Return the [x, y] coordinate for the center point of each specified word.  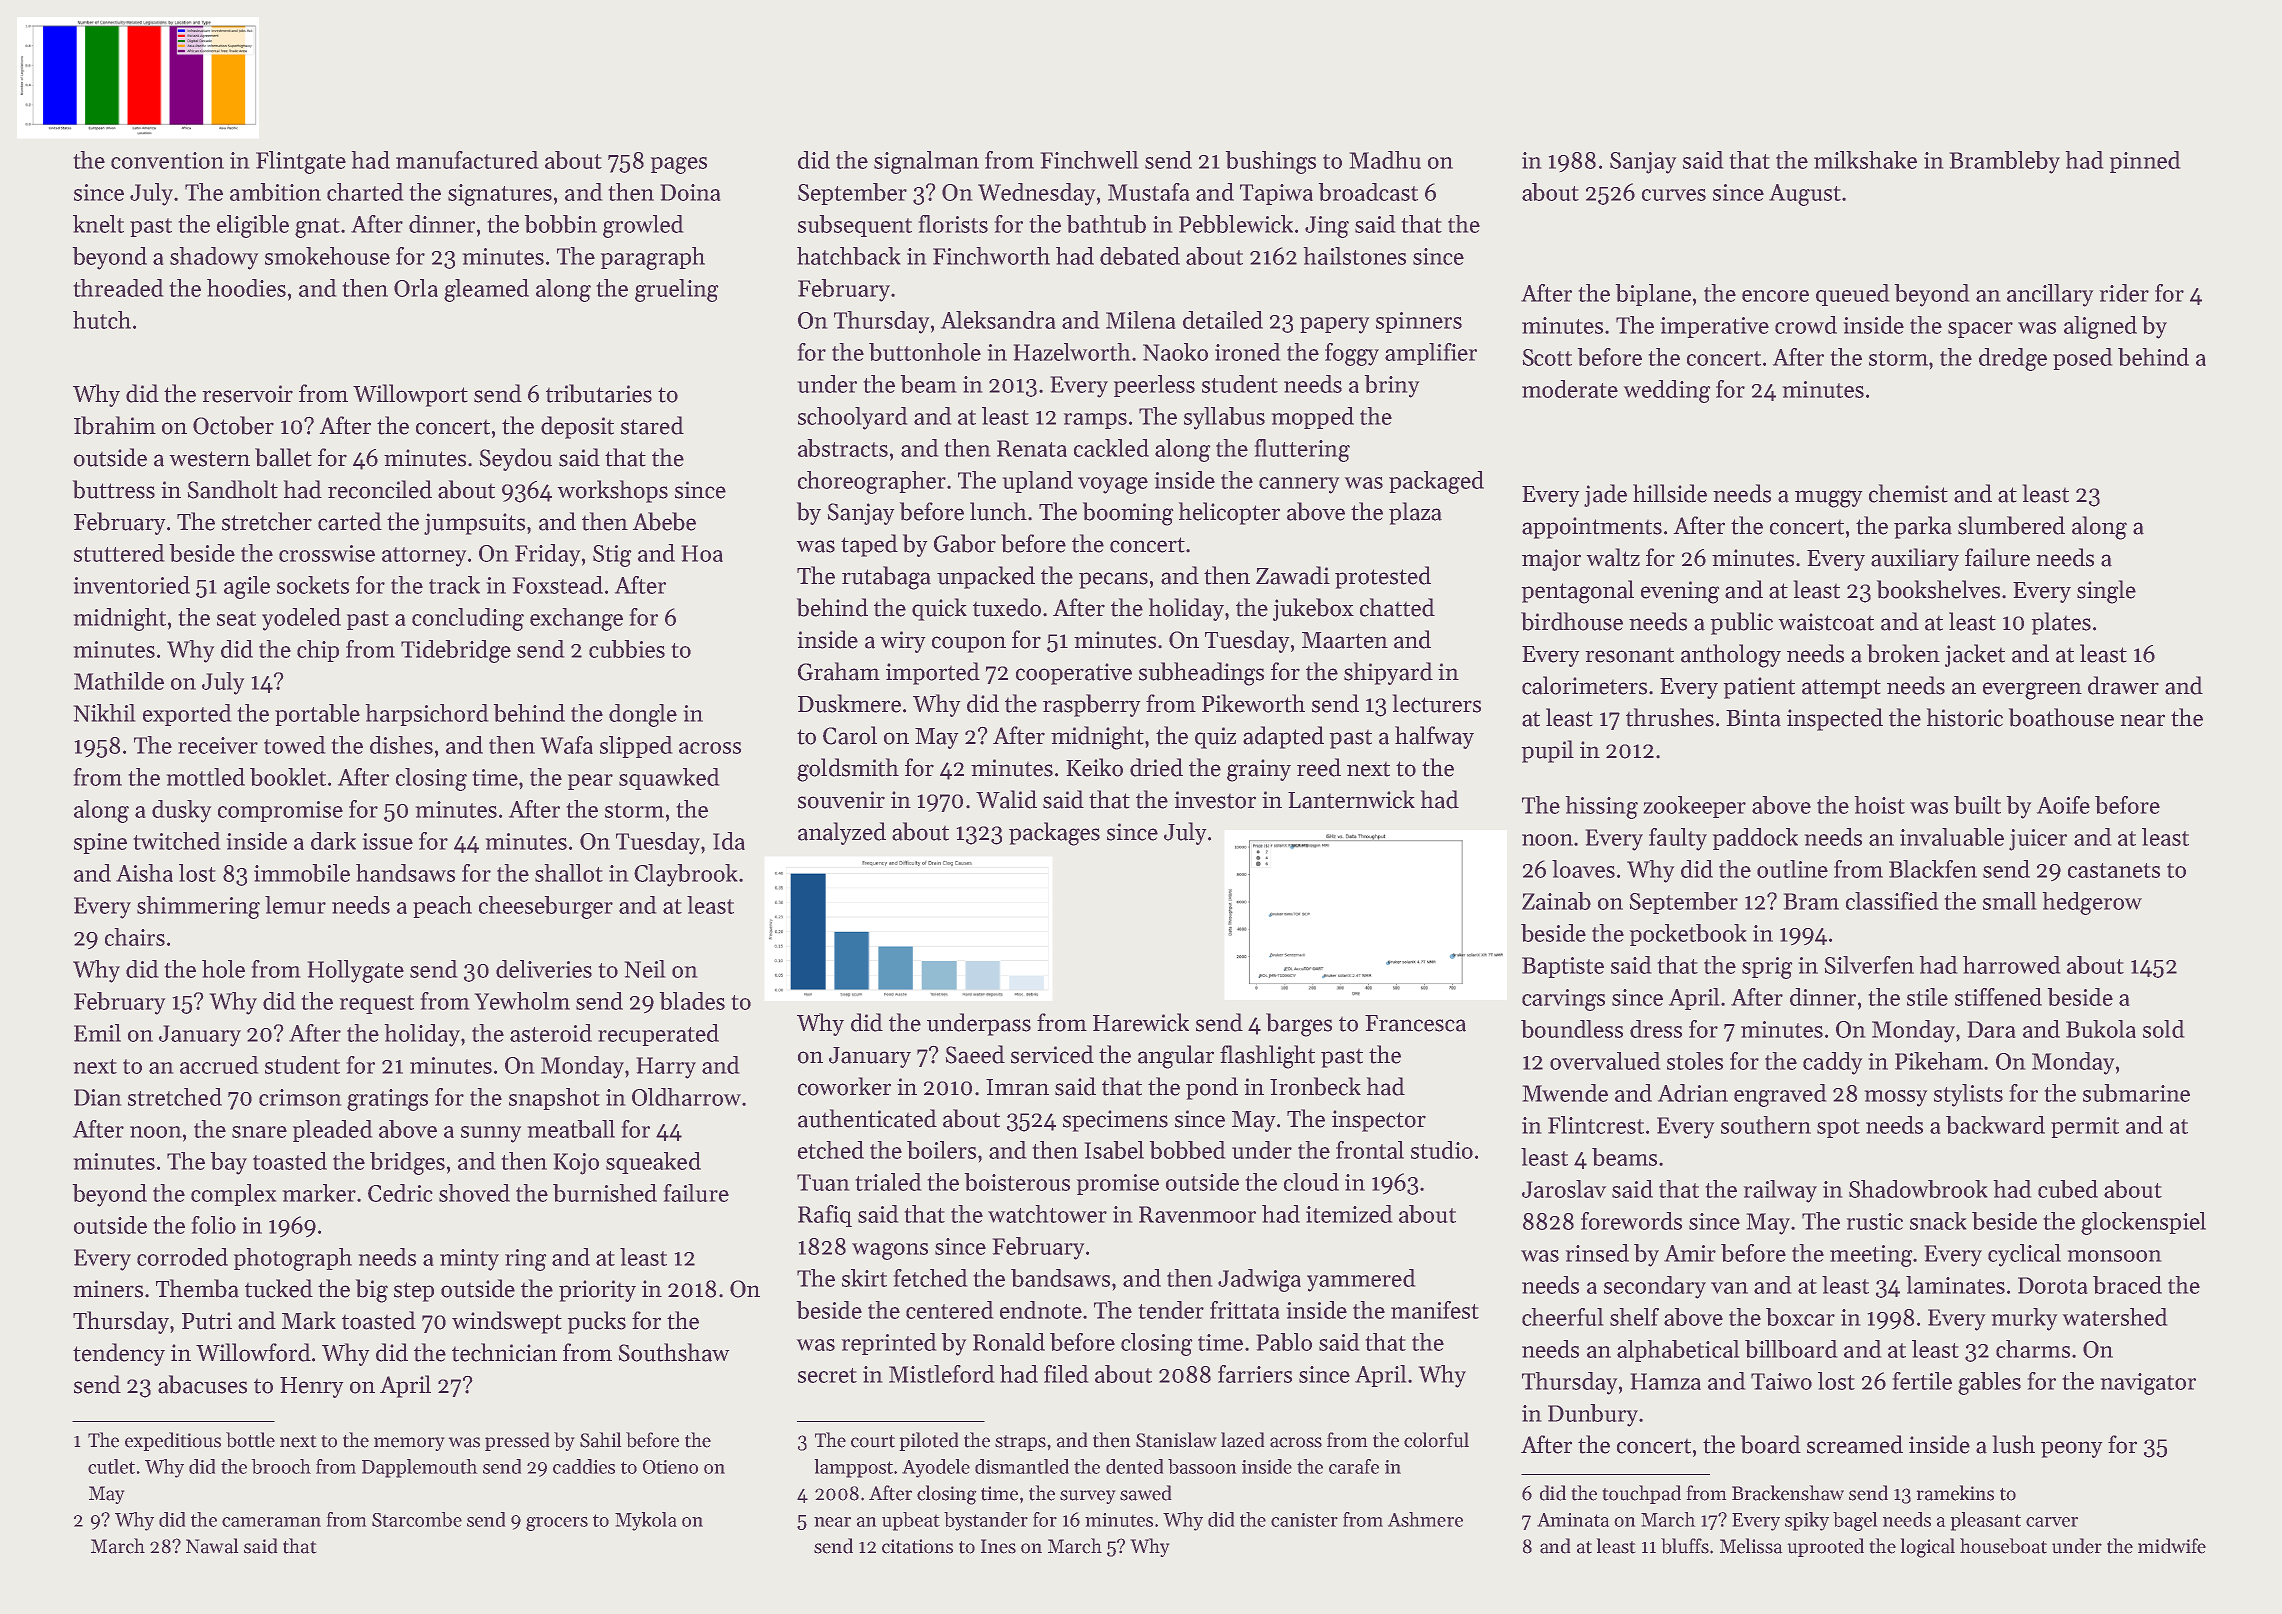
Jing [1327, 227]
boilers [941, 1150]
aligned [2100, 327]
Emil [97, 1033]
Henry [311, 1387]
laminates [1955, 1285]
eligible [253, 226]
